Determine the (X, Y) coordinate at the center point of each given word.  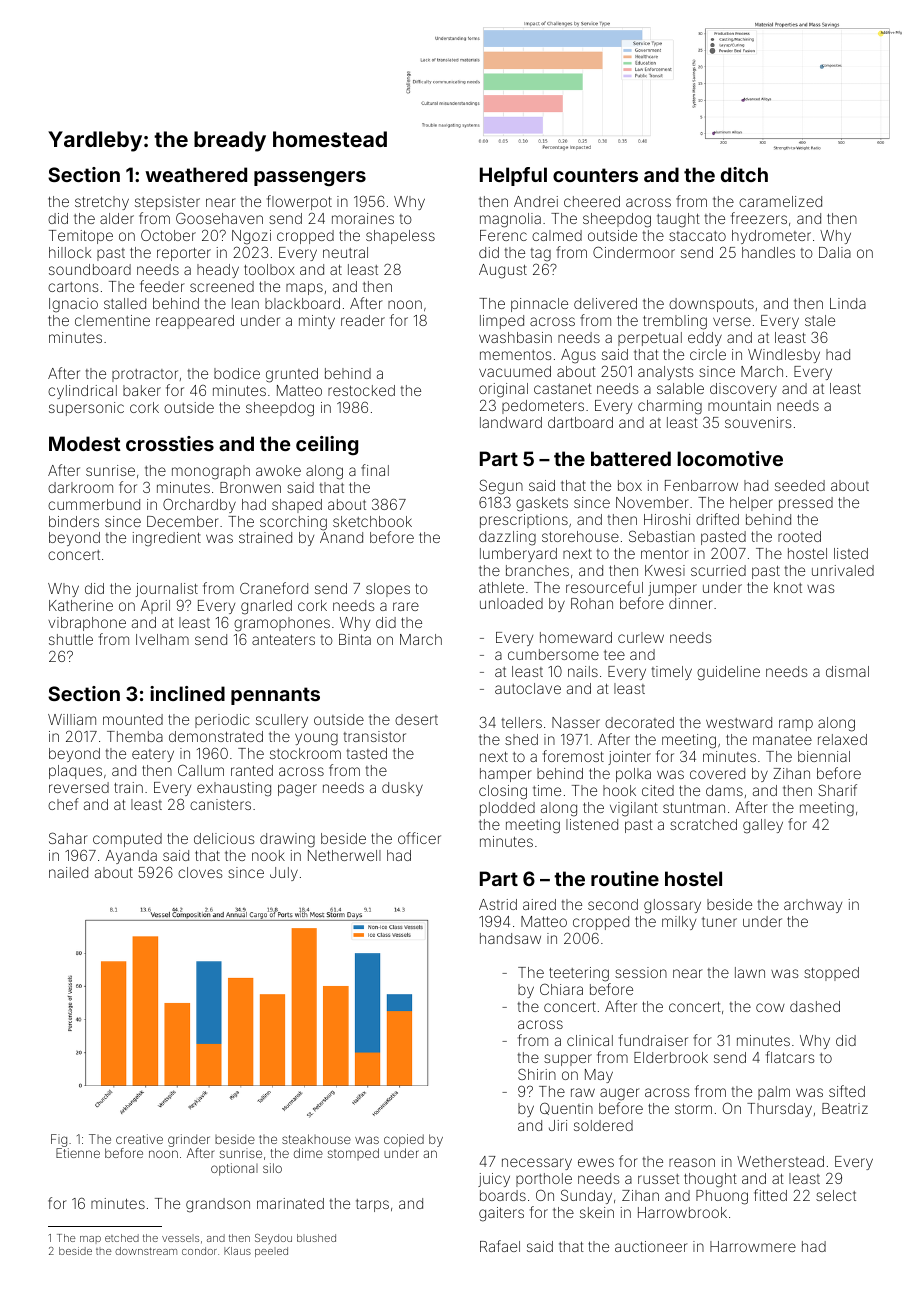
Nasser (576, 722)
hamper (506, 775)
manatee (782, 740)
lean (245, 303)
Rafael (500, 1246)
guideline (728, 673)
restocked (361, 390)
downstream (146, 1251)
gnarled (266, 607)
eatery (153, 755)
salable (680, 388)
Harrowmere (753, 1246)
